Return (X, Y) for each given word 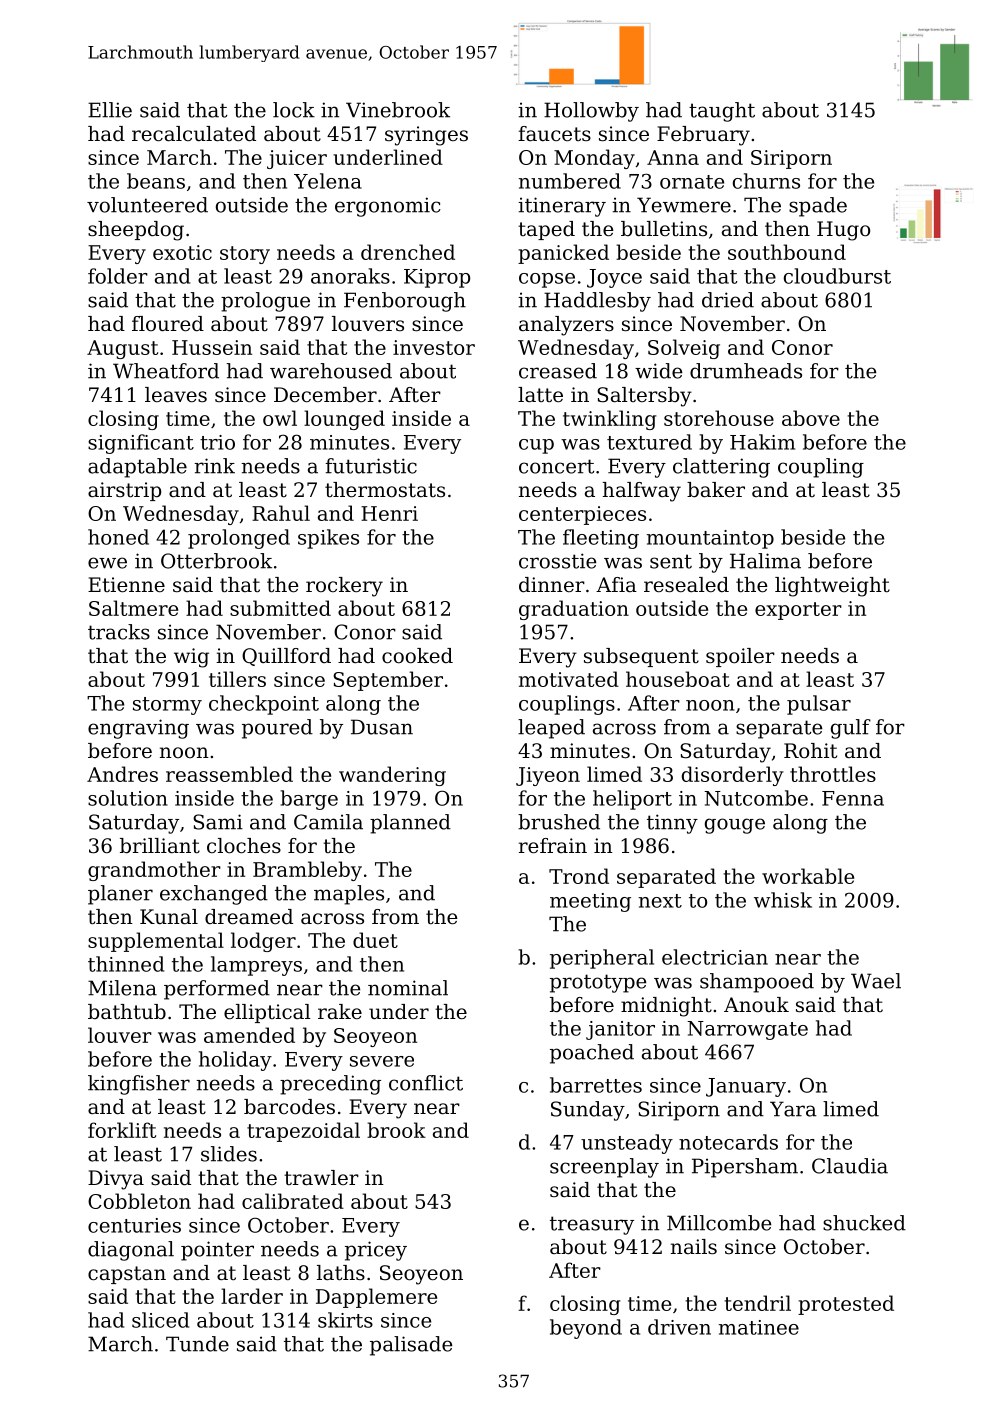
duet (375, 940)
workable (808, 876)
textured (649, 442)
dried (728, 300)
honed (118, 537)
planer (120, 895)
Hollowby (591, 112)
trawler (321, 1178)
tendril (757, 1303)
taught (722, 112)
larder (252, 1296)
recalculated (194, 134)
